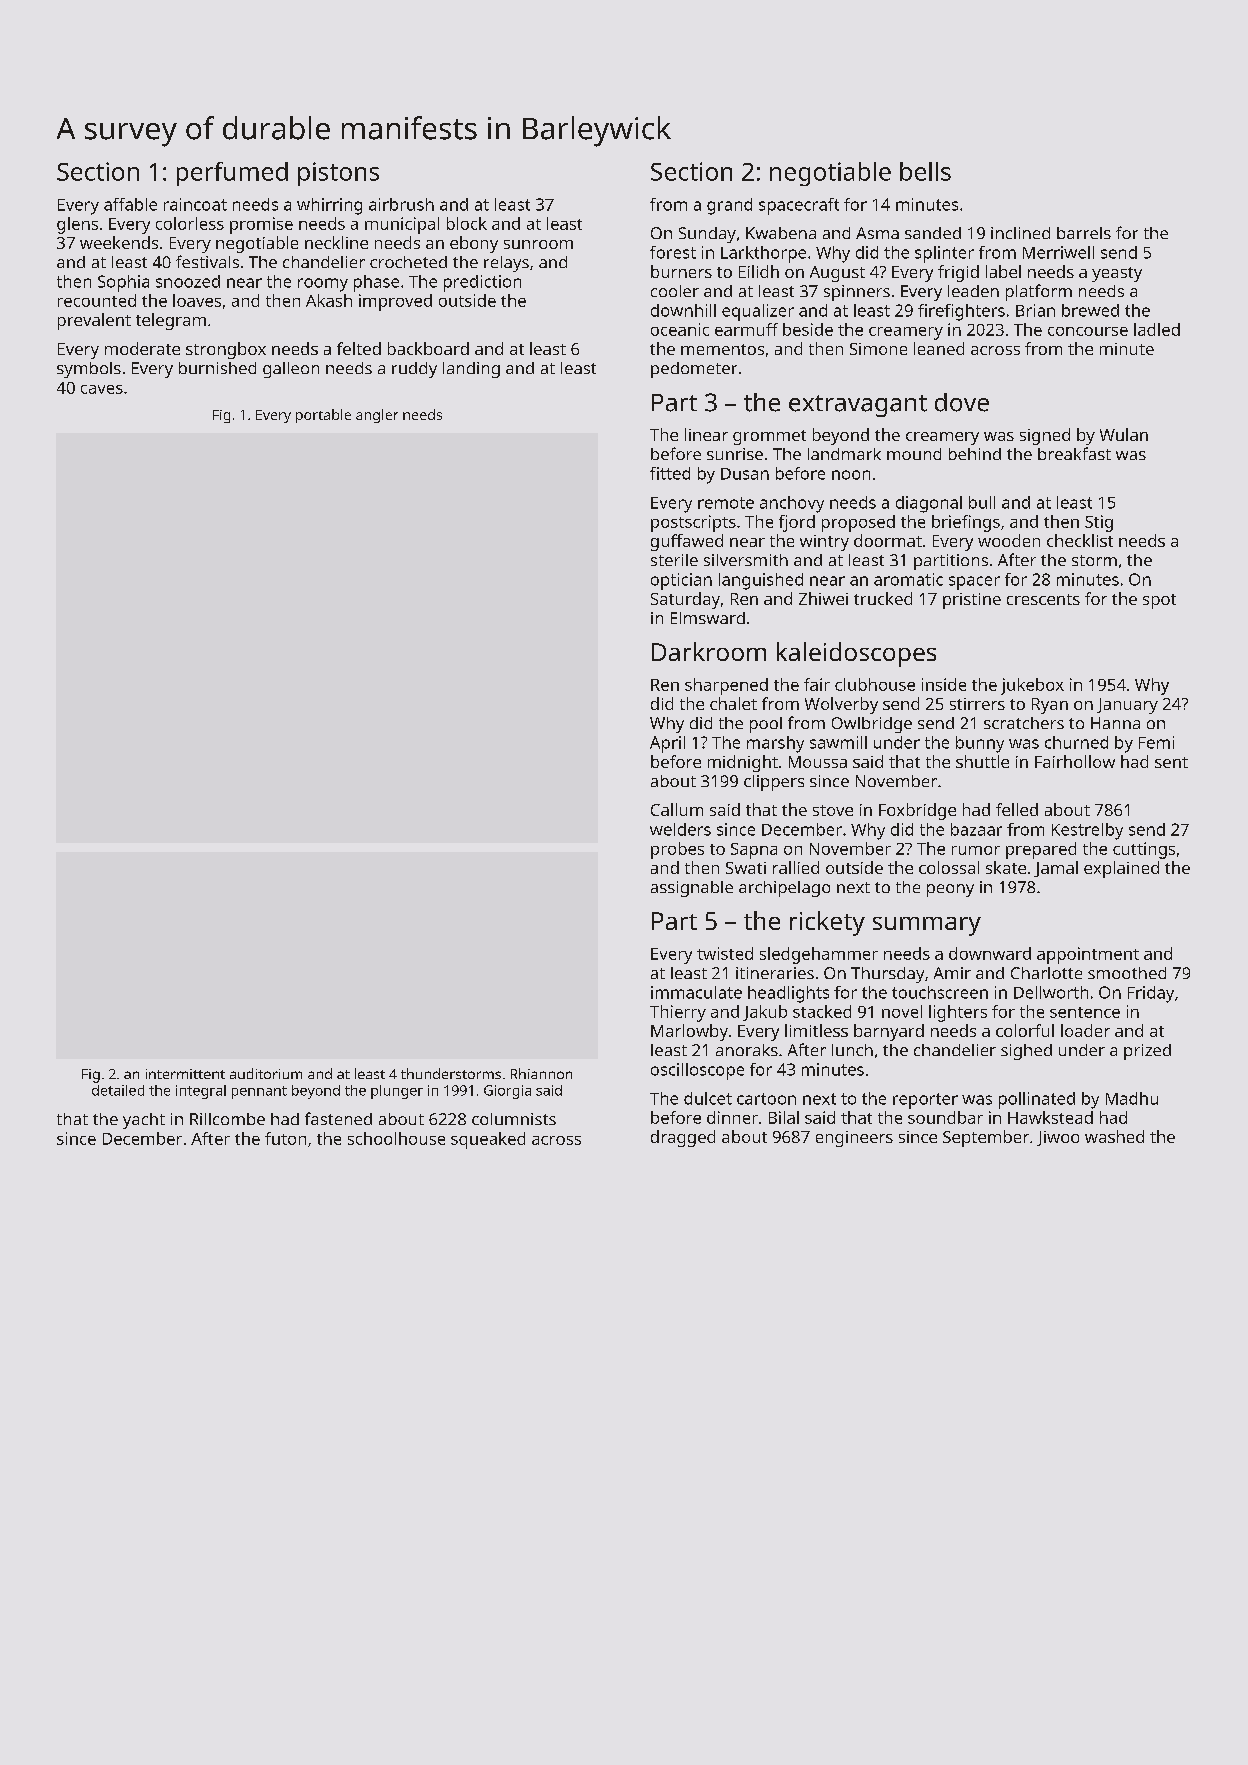 This screenshot has width=1248, height=1765. Describe the element at coordinates (677, 850) in the screenshot. I see `probes` at that location.
